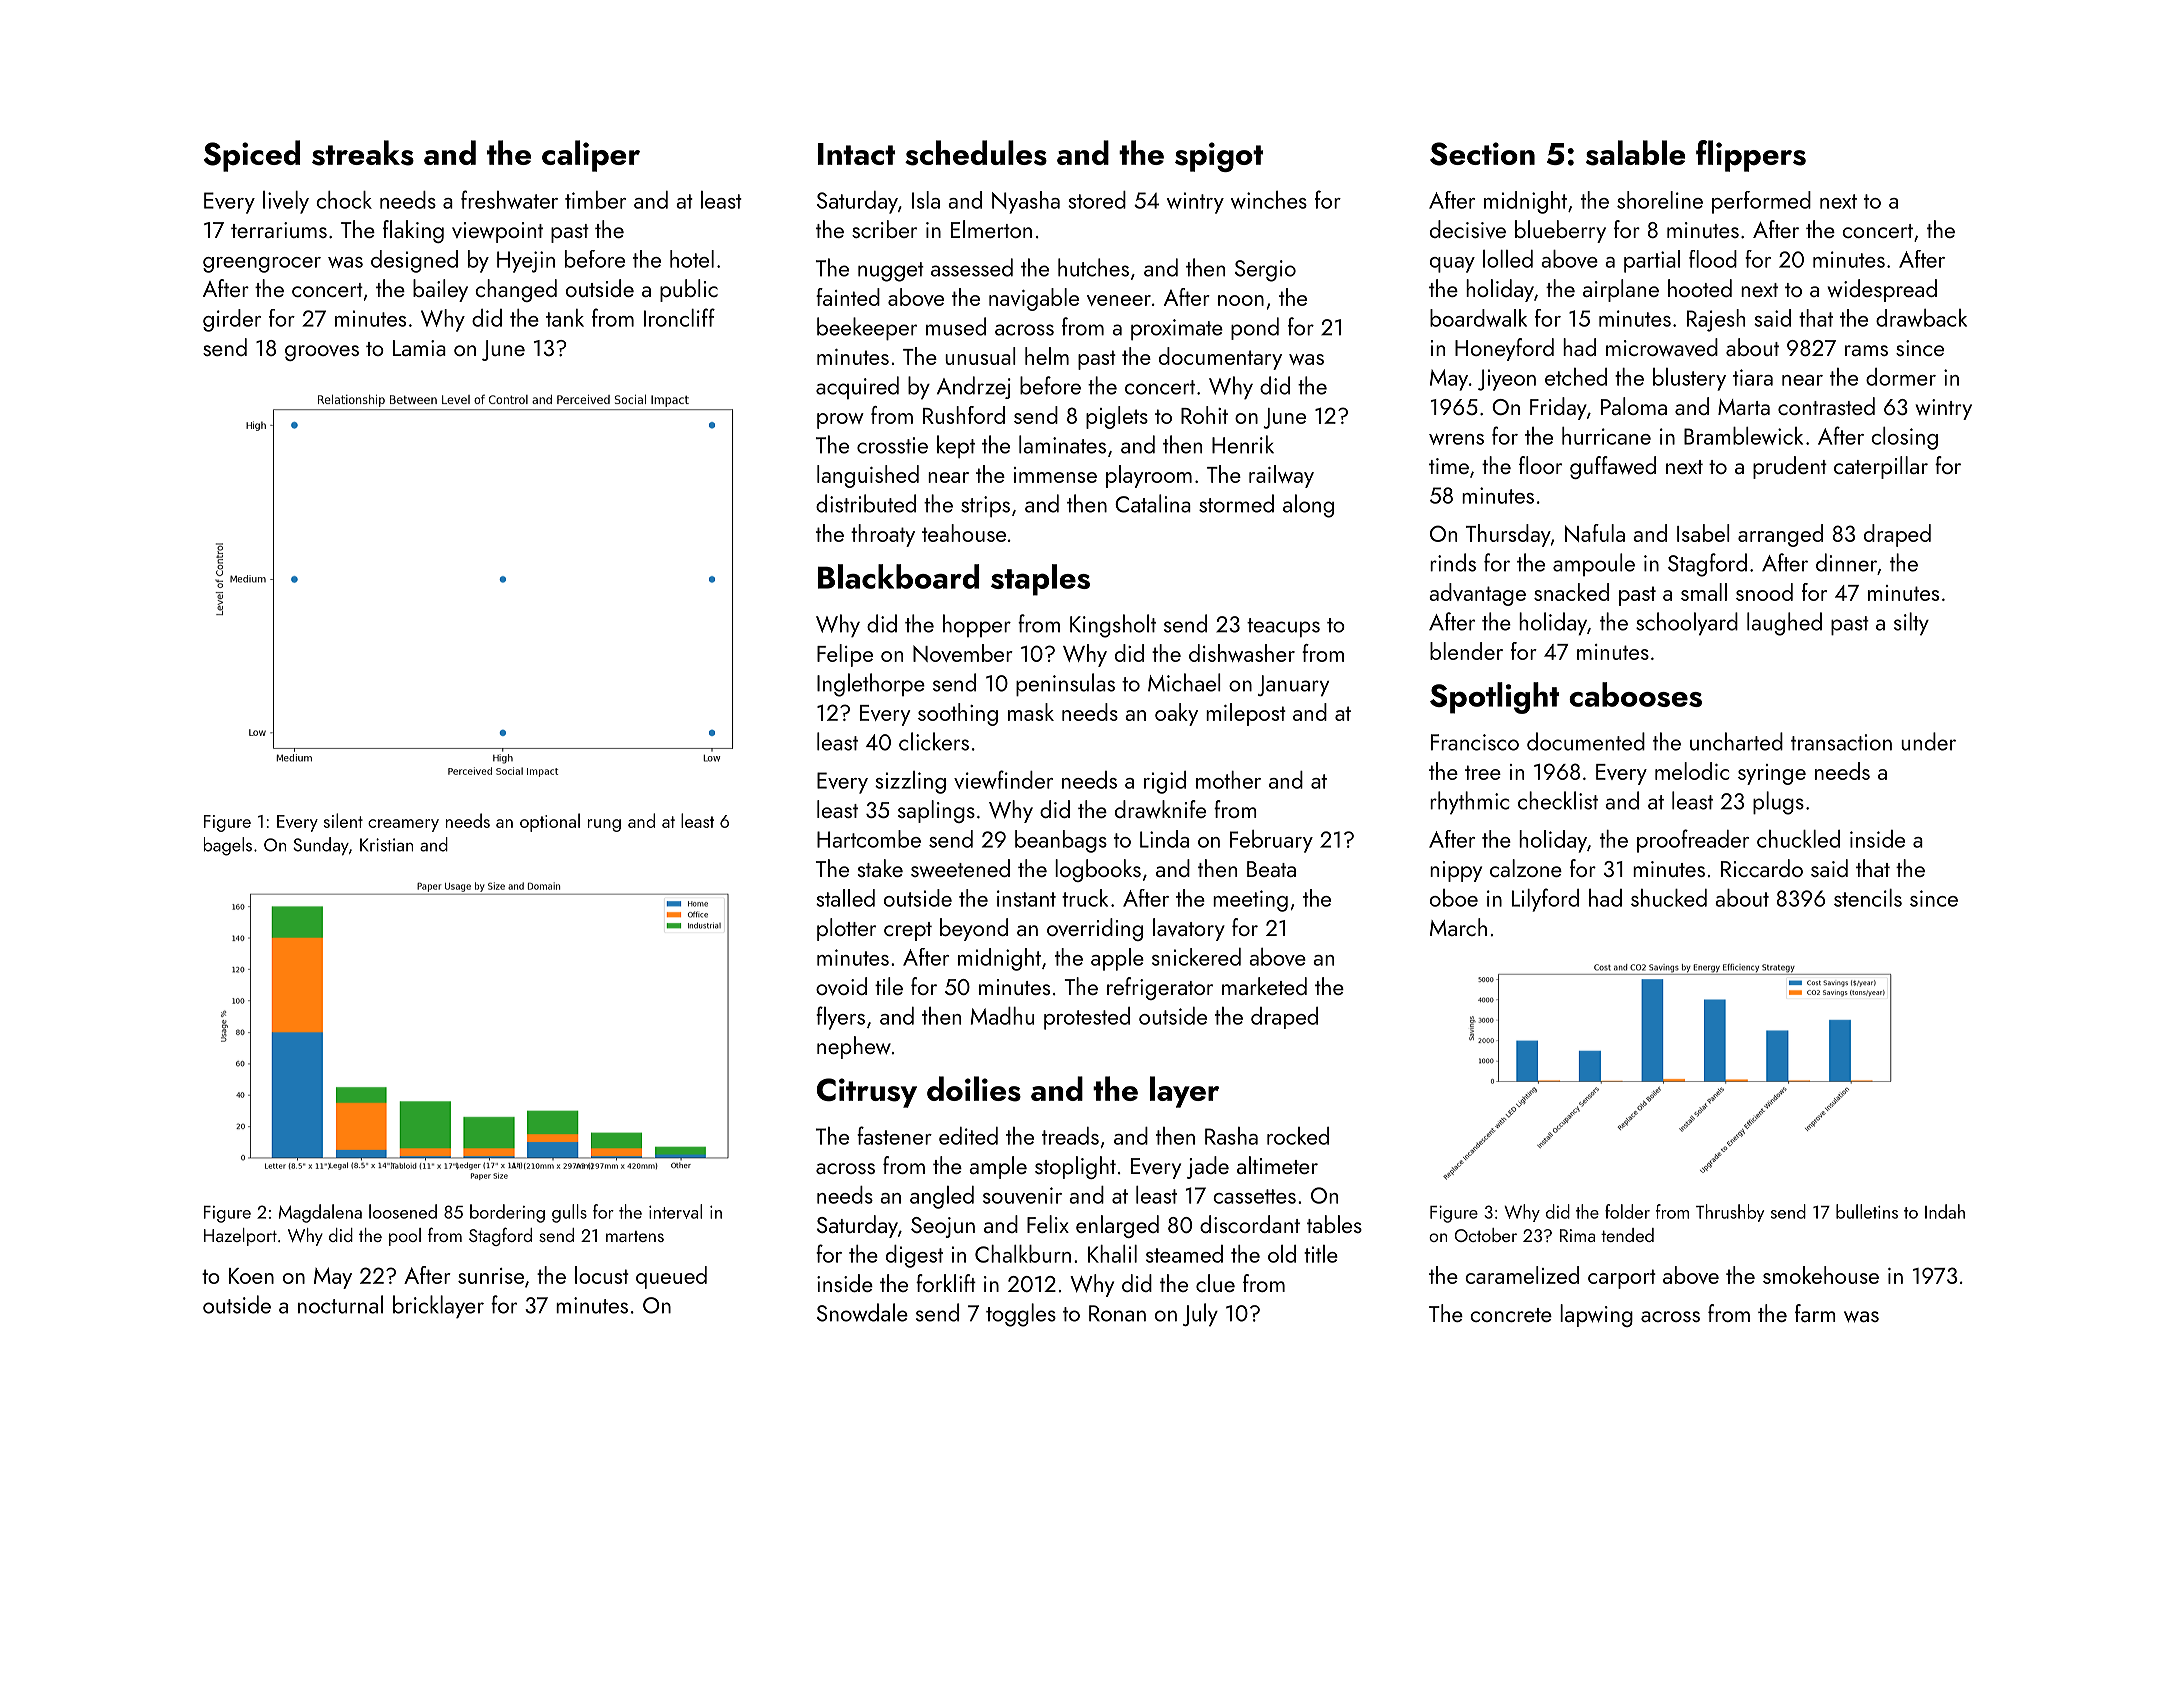 This screenshot has height=1683, width=2178. I want to click on toggles, so click(1021, 1315).
